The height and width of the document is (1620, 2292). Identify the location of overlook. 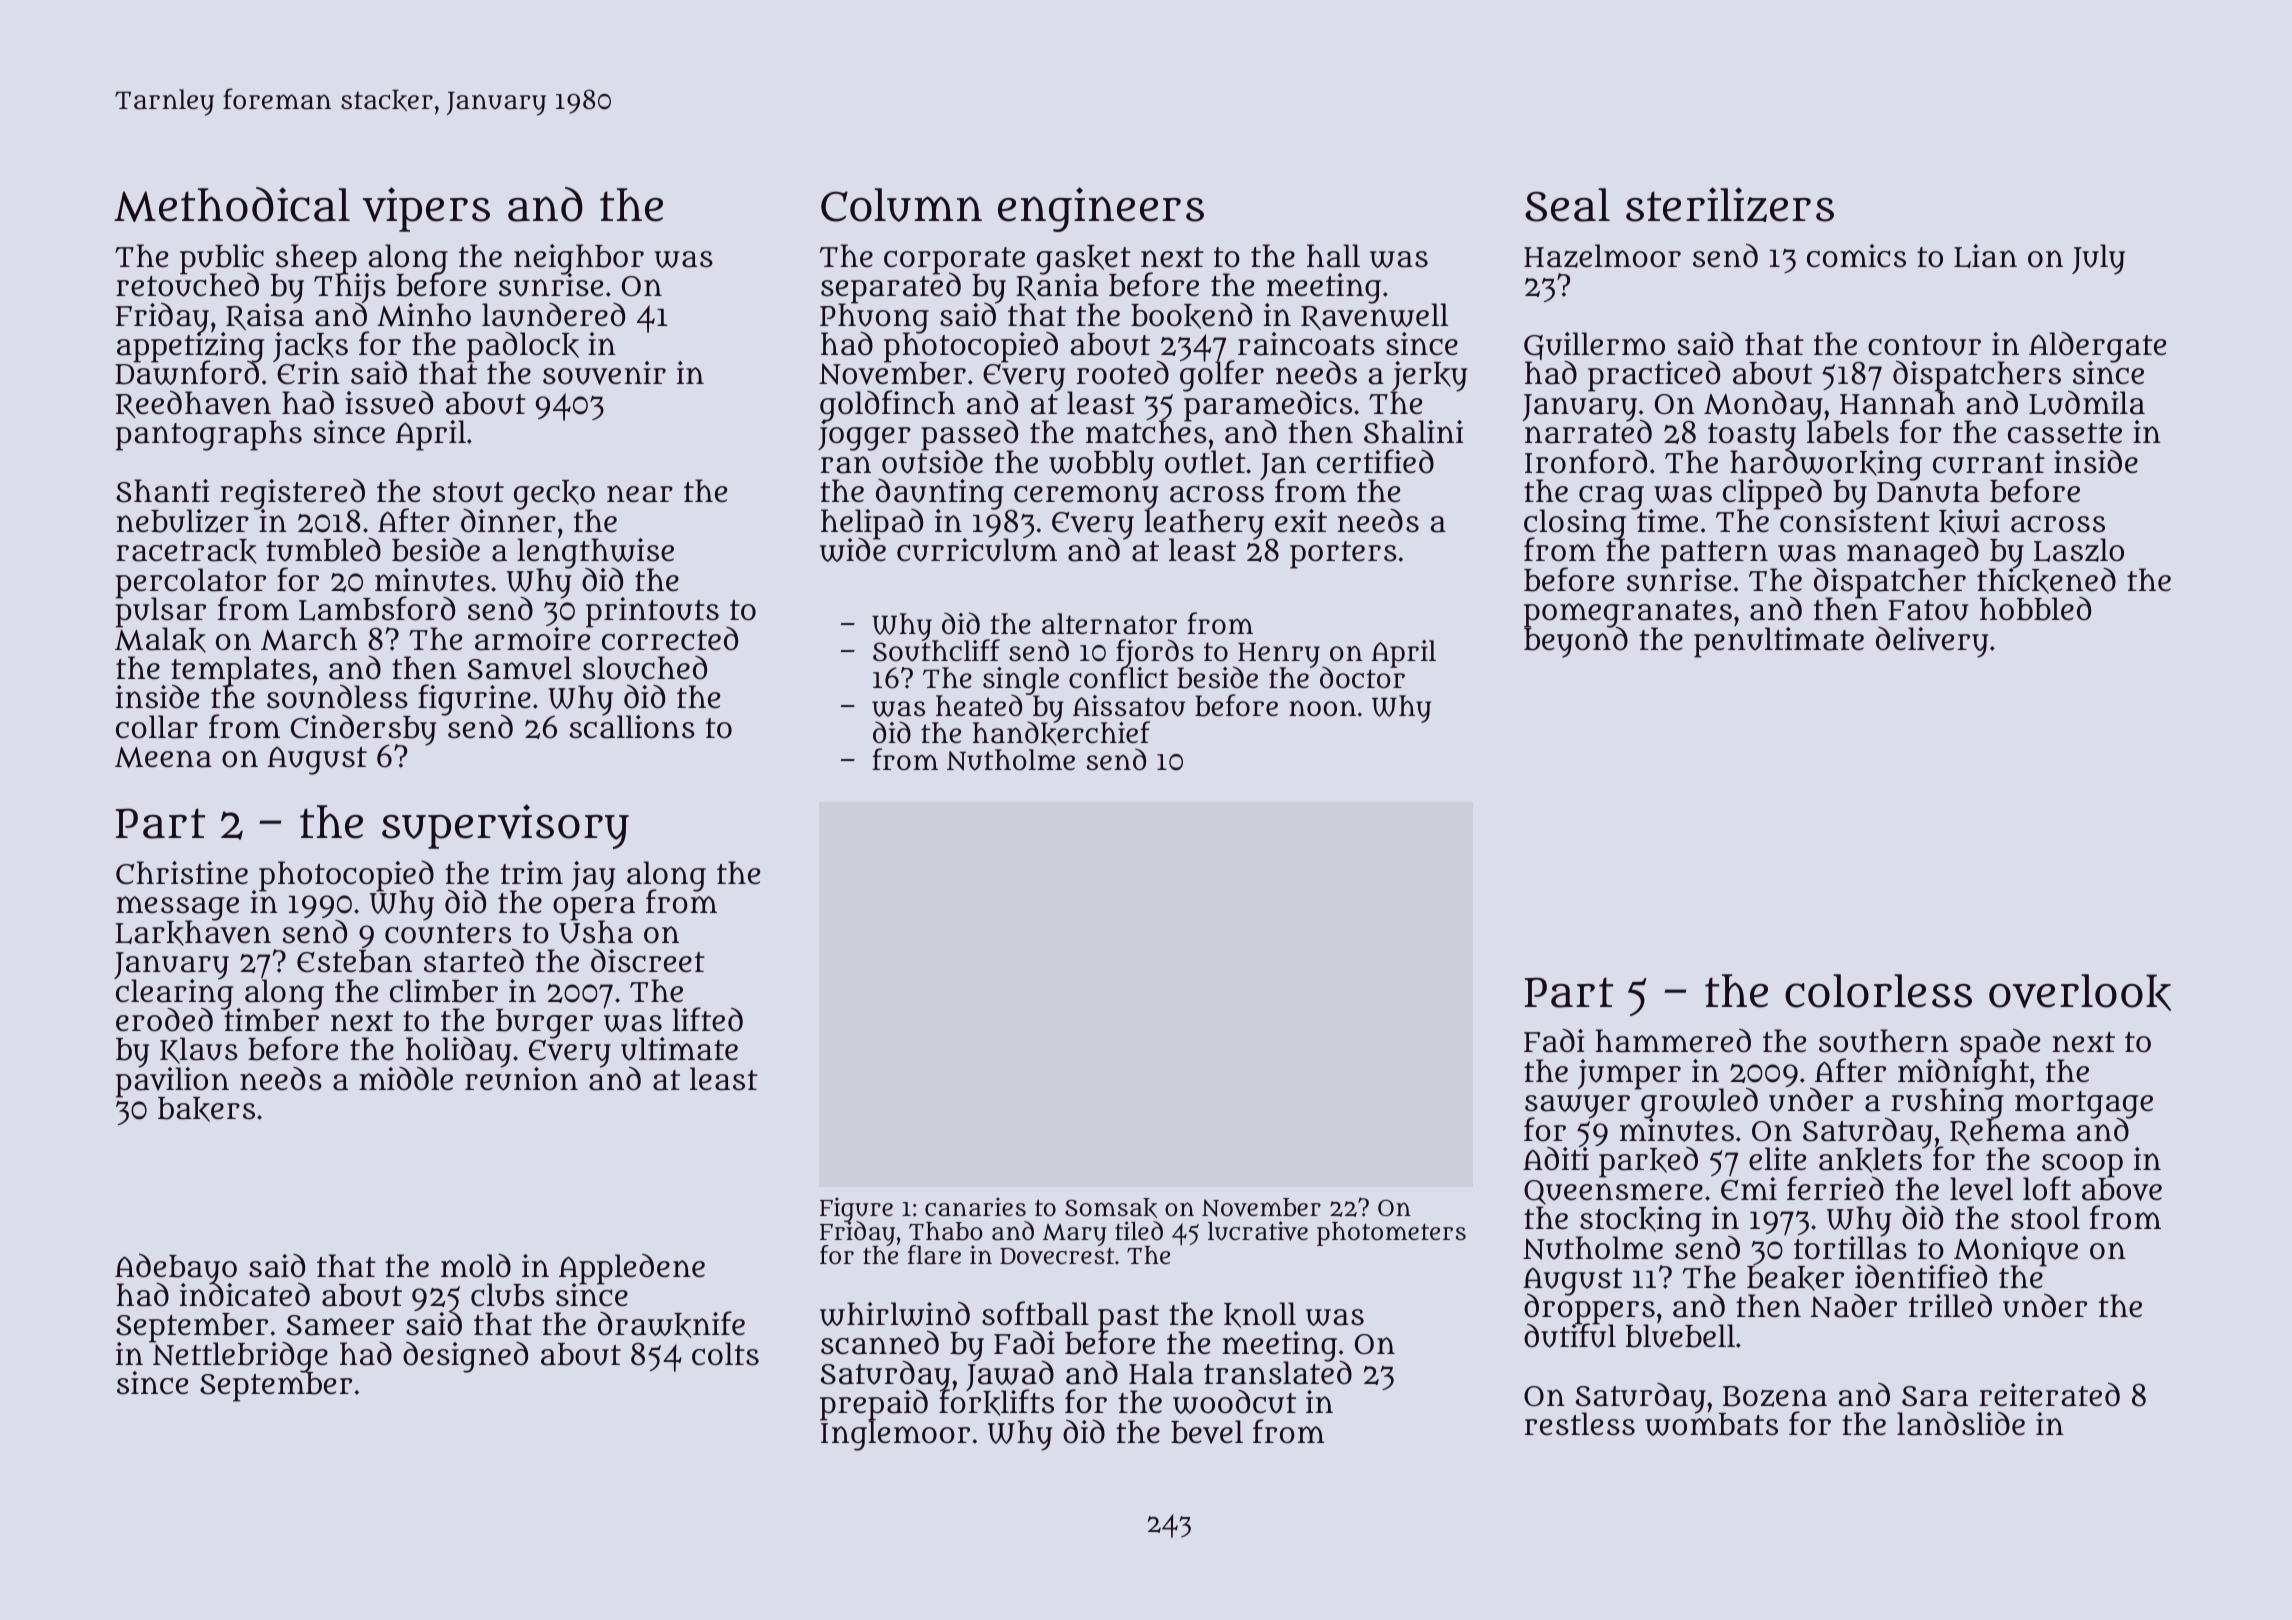
(2080, 992).
